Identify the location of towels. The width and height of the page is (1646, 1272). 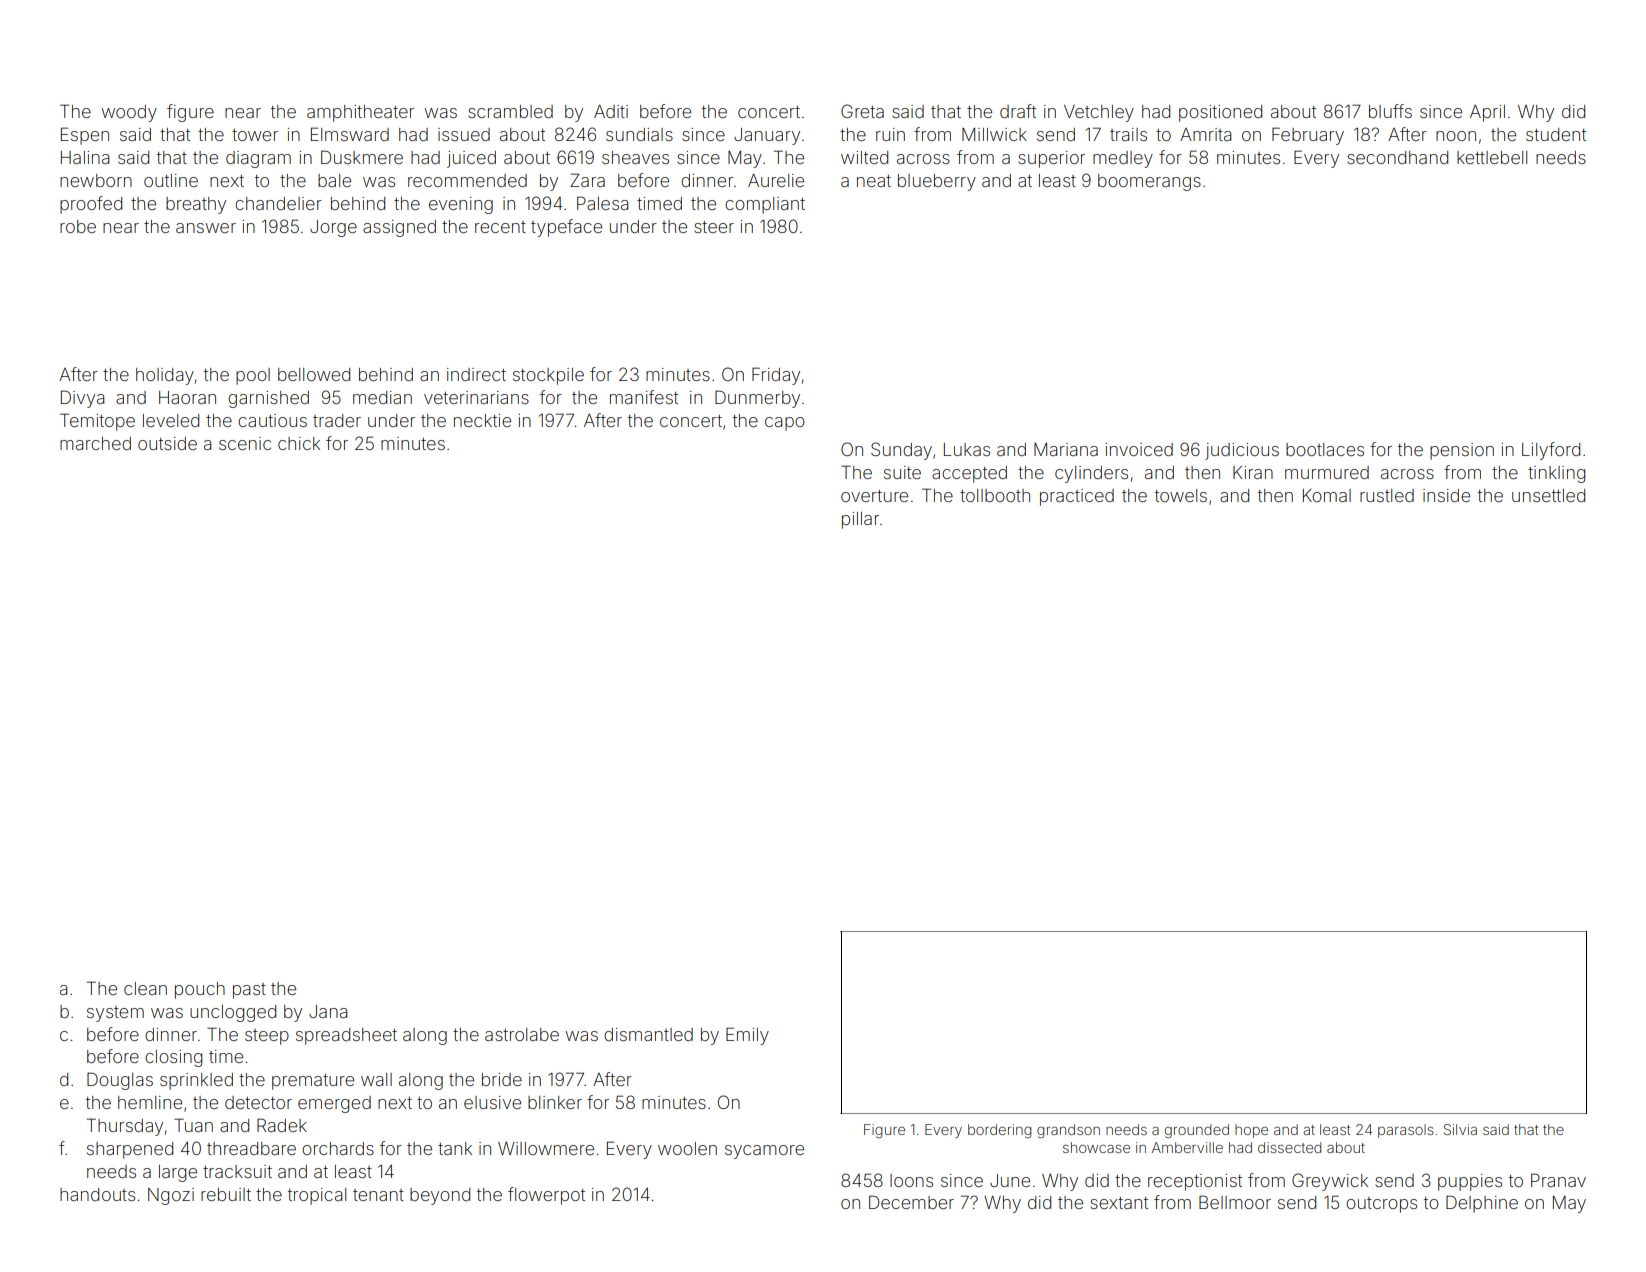
(1181, 495).
